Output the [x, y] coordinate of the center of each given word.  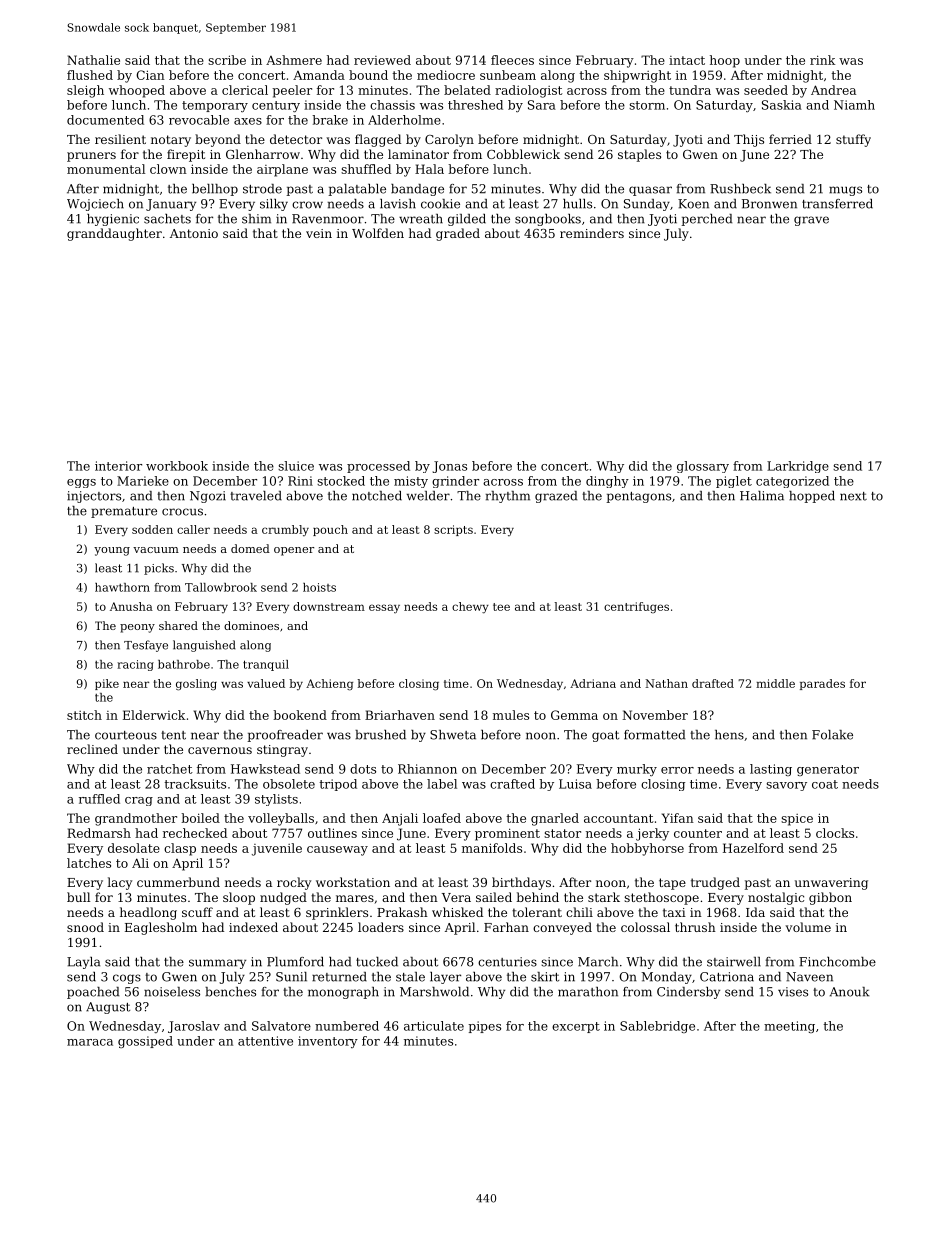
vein [319, 233]
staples [639, 155]
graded [458, 234]
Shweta [453, 735]
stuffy [853, 140]
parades [822, 684]
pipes [484, 1027]
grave [811, 221]
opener [294, 551]
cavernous [220, 750]
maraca [90, 1042]
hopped [812, 497]
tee [501, 607]
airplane [282, 170]
